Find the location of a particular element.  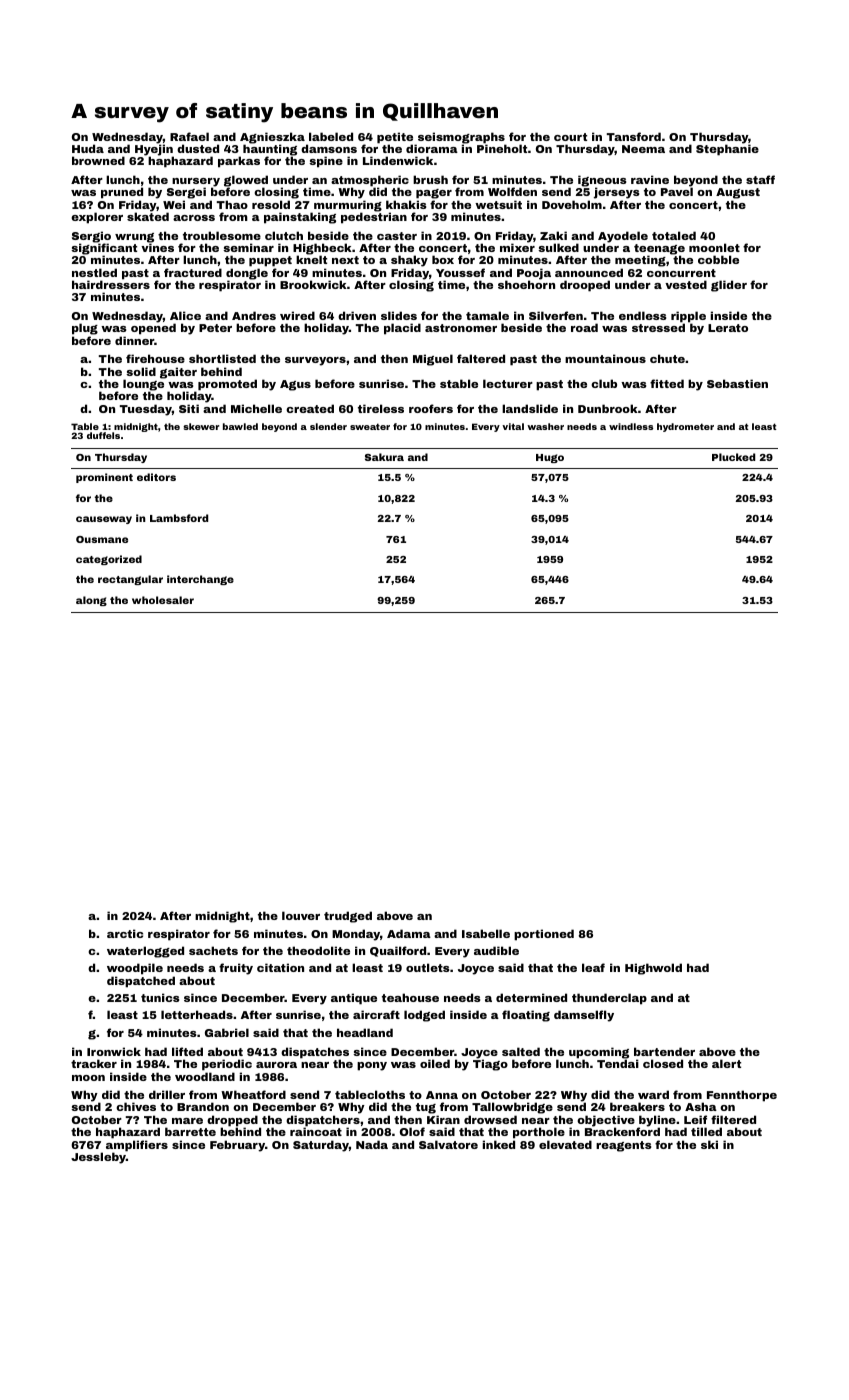

Wolfden is located at coordinates (512, 191).
